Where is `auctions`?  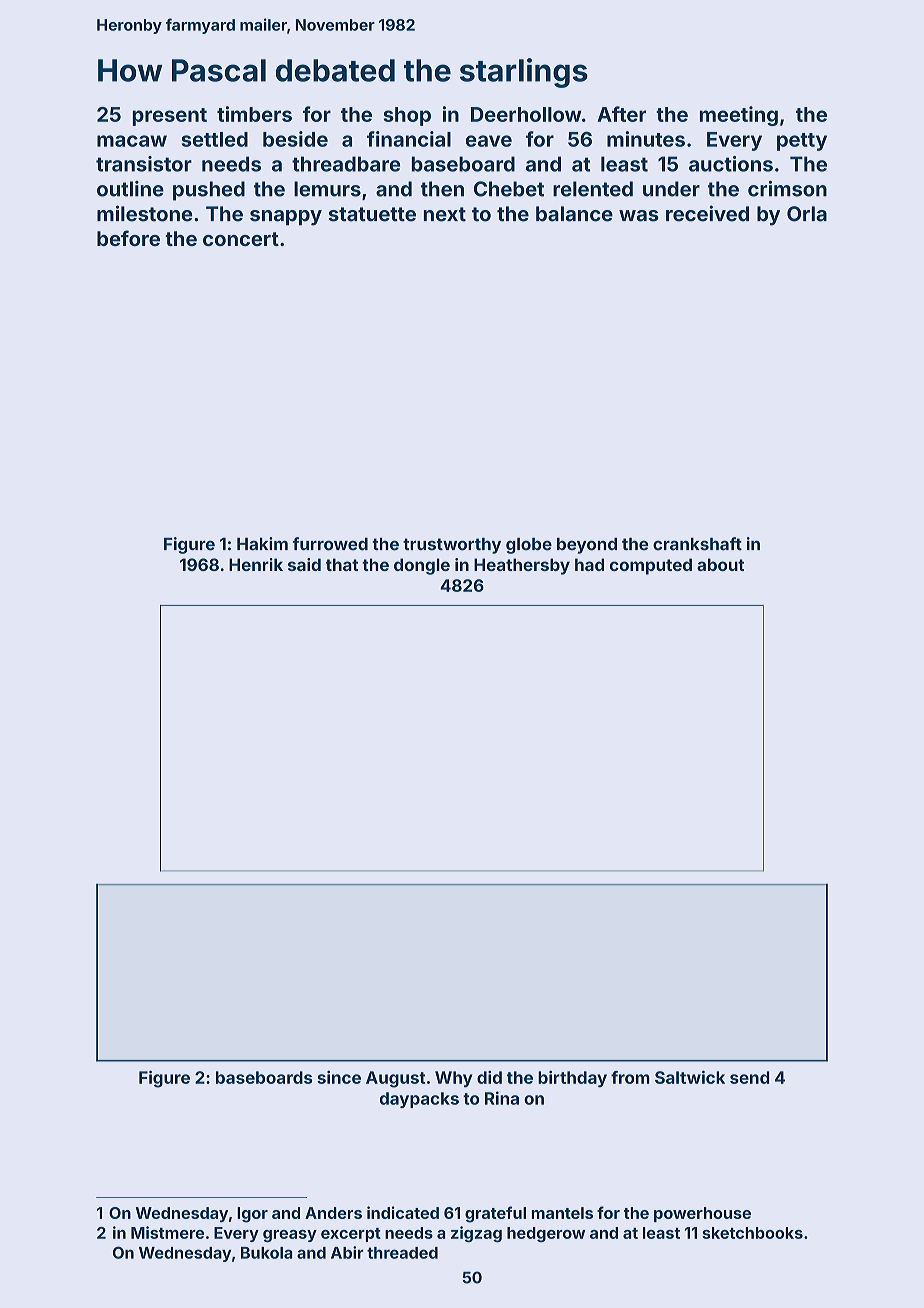 auctions is located at coordinates (731, 164).
